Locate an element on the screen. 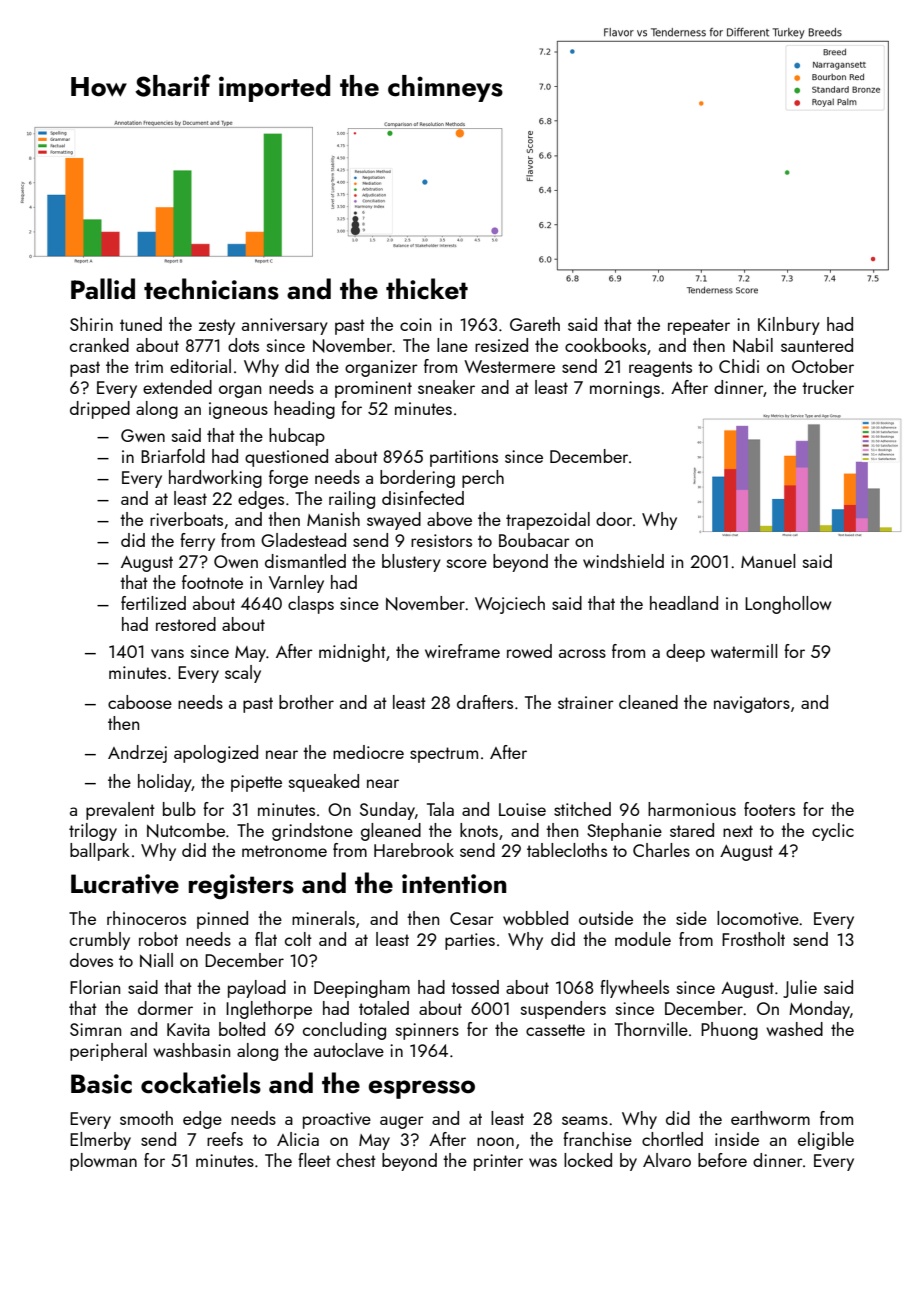  colt is located at coordinates (298, 939).
